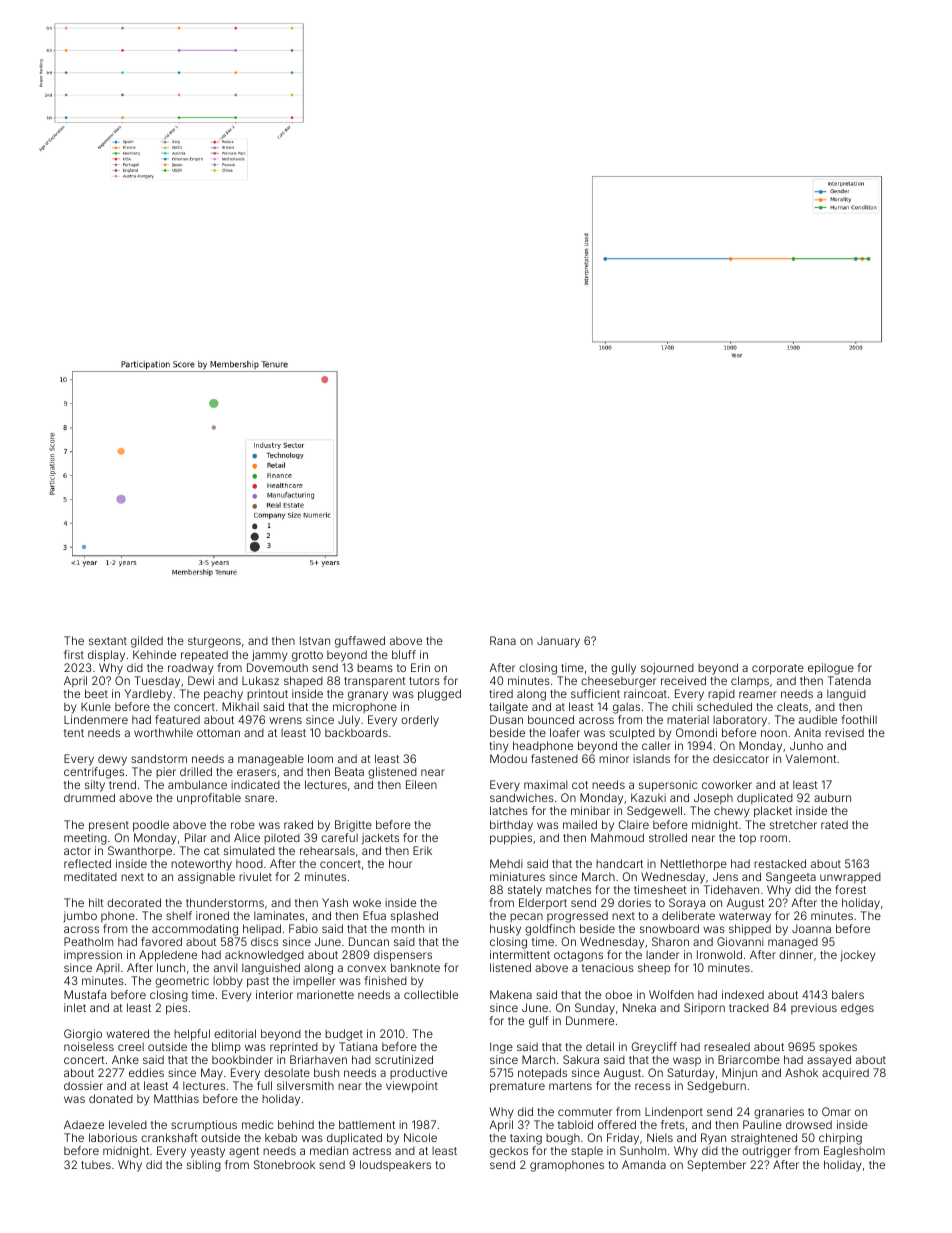 This screenshot has height=1233, width=952. What do you see at coordinates (367, 902) in the screenshot?
I see `woke` at bounding box center [367, 902].
